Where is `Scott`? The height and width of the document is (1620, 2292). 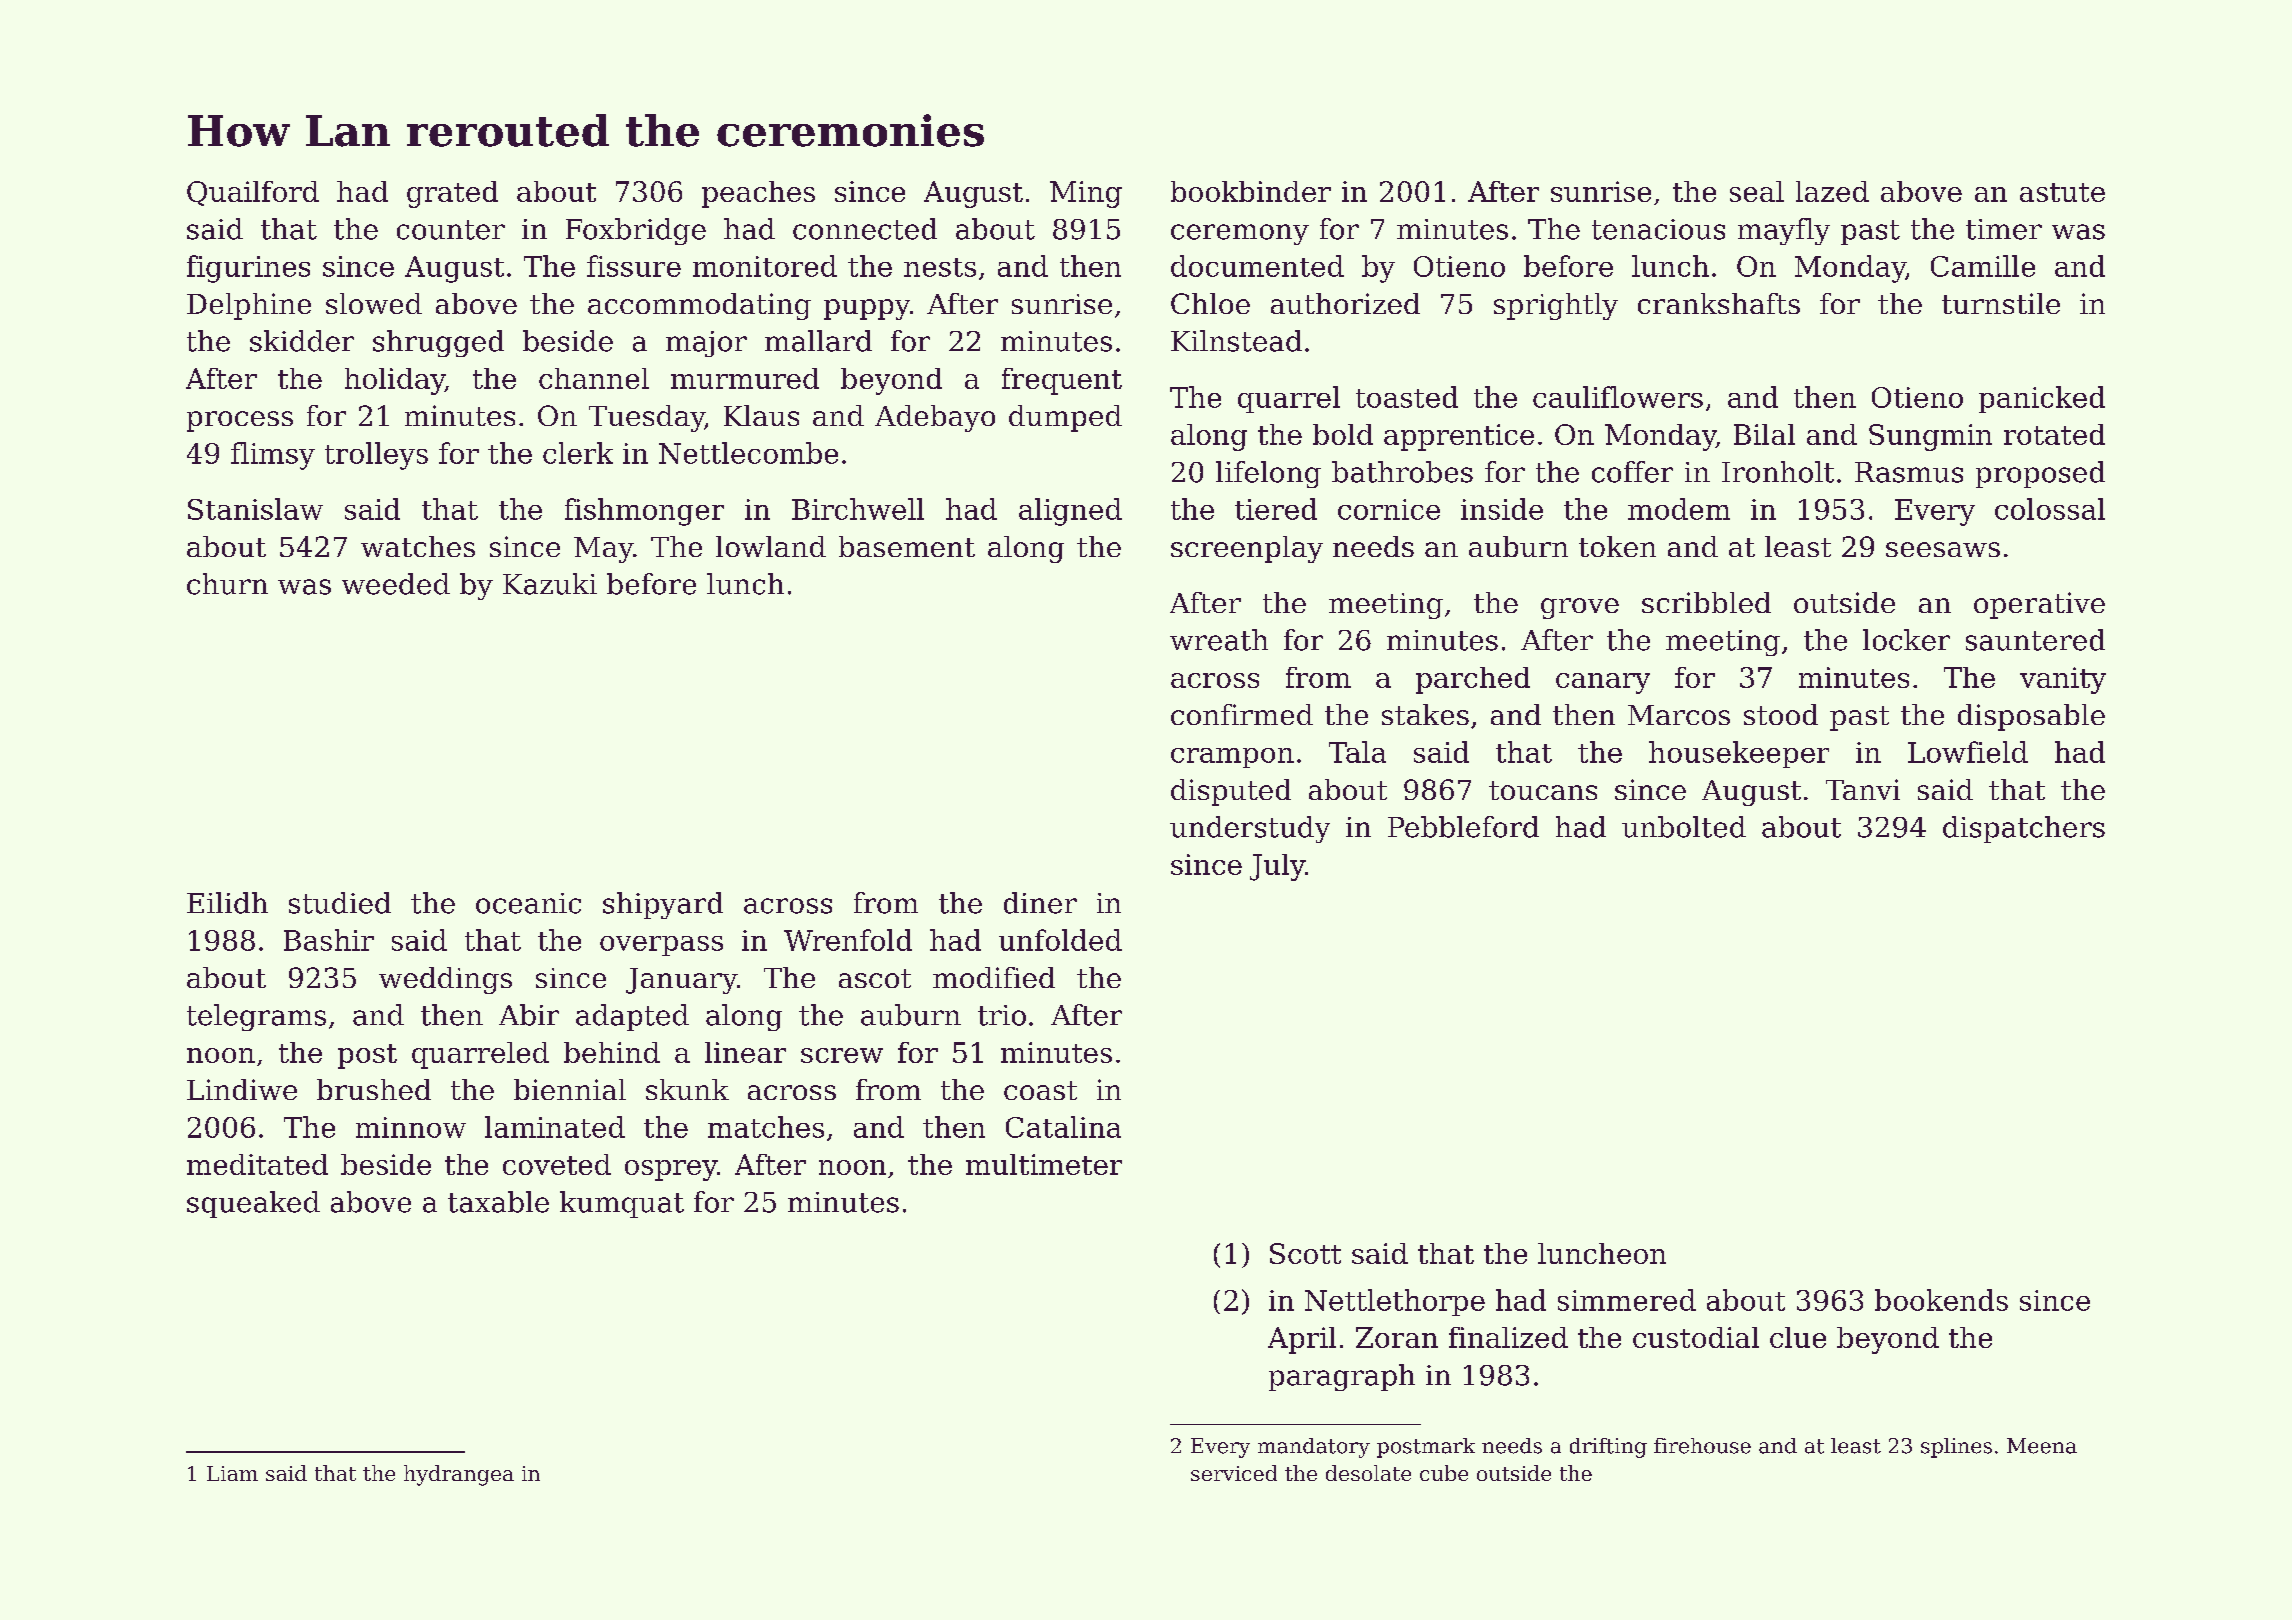 Scott is located at coordinates (1305, 1253).
